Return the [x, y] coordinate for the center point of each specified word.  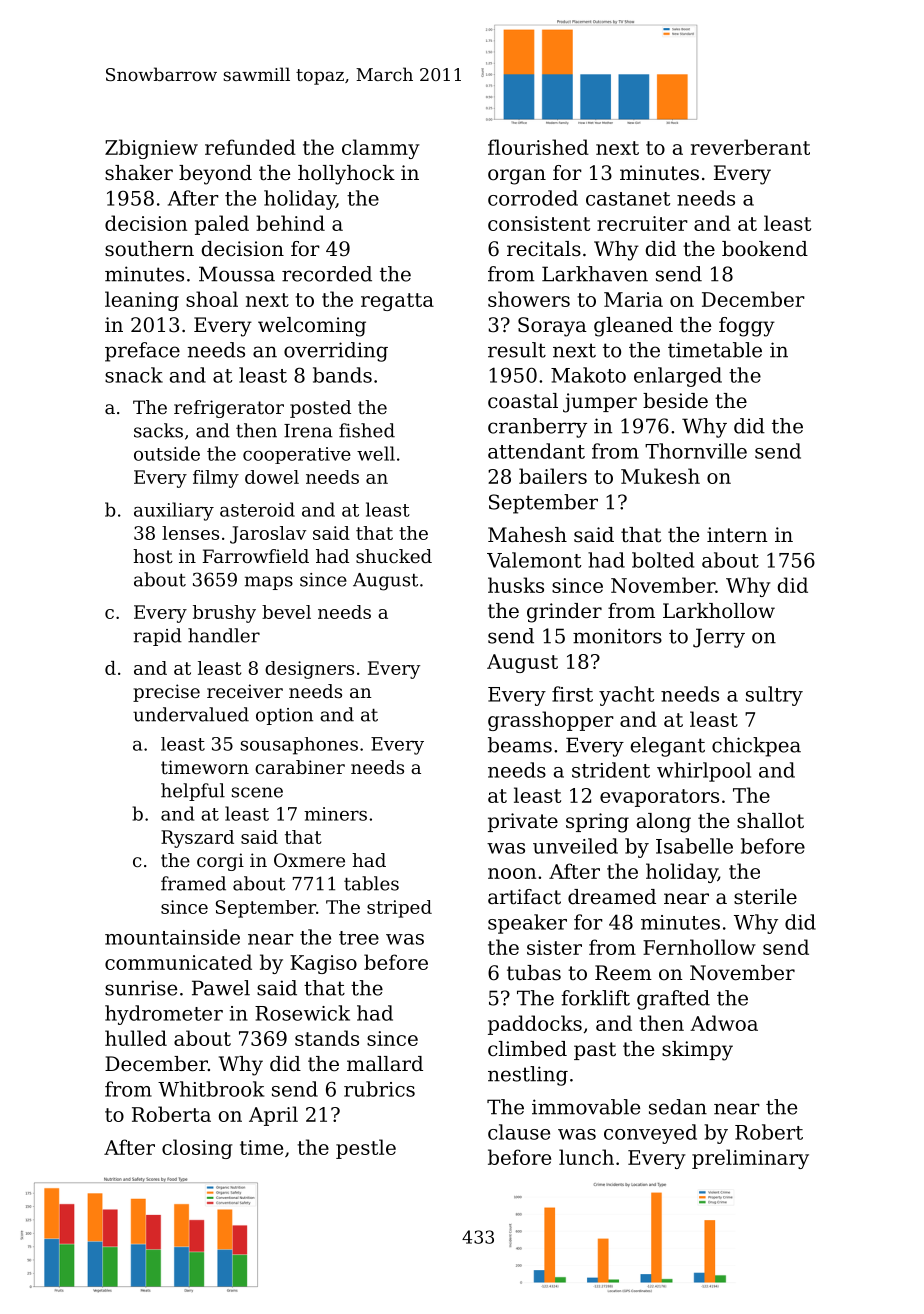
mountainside [172, 937]
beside [675, 401]
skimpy [697, 1051]
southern [149, 249]
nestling [528, 1076]
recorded [327, 274]
